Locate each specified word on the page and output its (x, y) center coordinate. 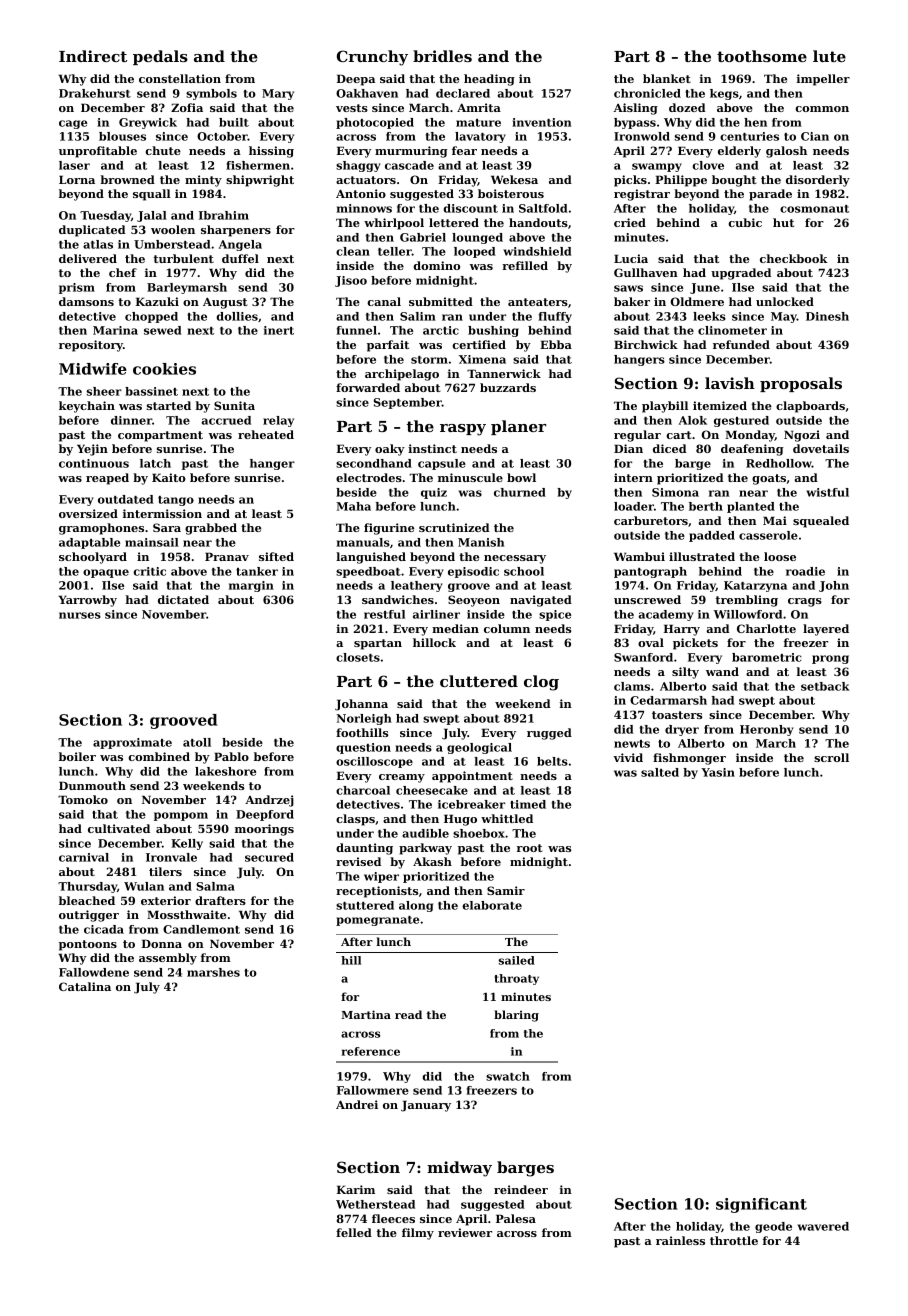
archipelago (402, 375)
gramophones (101, 529)
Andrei (357, 1104)
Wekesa (514, 179)
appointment (472, 777)
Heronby (767, 730)
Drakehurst (95, 93)
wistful (827, 492)
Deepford (265, 815)
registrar (642, 195)
